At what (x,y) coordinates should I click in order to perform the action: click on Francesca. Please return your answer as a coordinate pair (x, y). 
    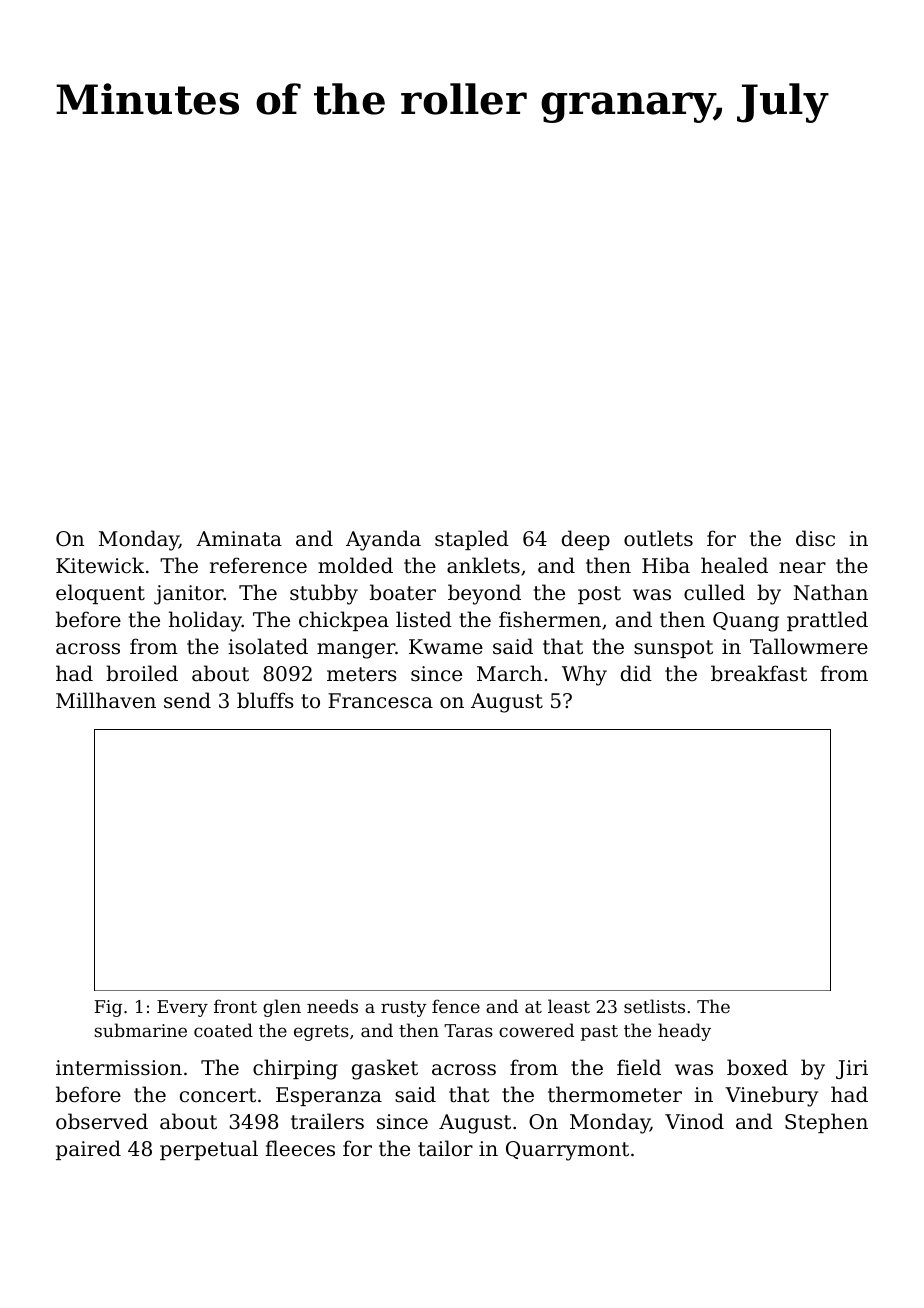
    Looking at the image, I should click on (380, 701).
